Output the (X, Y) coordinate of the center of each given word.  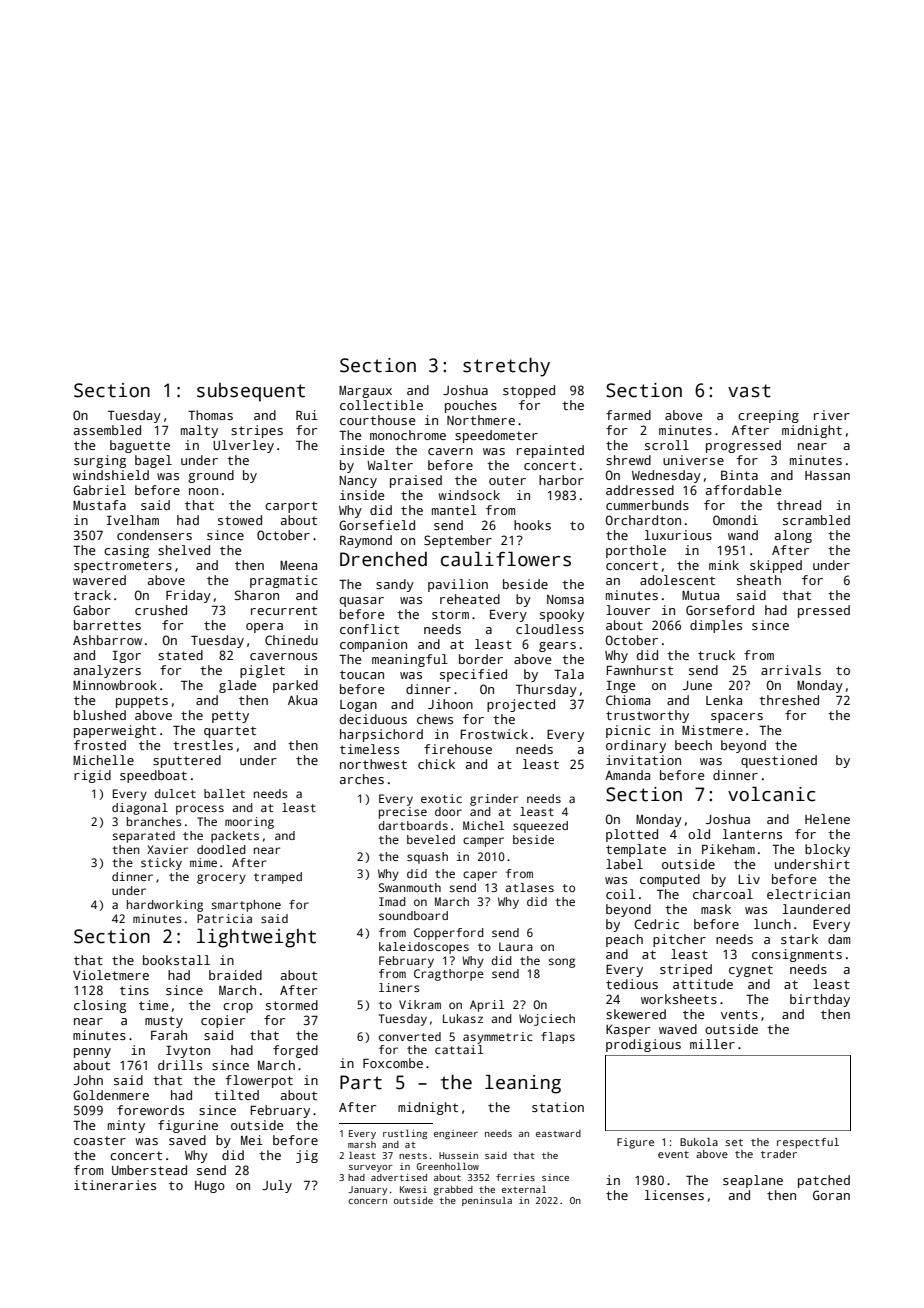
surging (100, 461)
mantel (454, 510)
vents (739, 1014)
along (793, 536)
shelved (184, 550)
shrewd (628, 460)
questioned (779, 761)
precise (403, 813)
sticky (161, 864)
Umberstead (149, 1170)
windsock (469, 495)
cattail (459, 1049)
